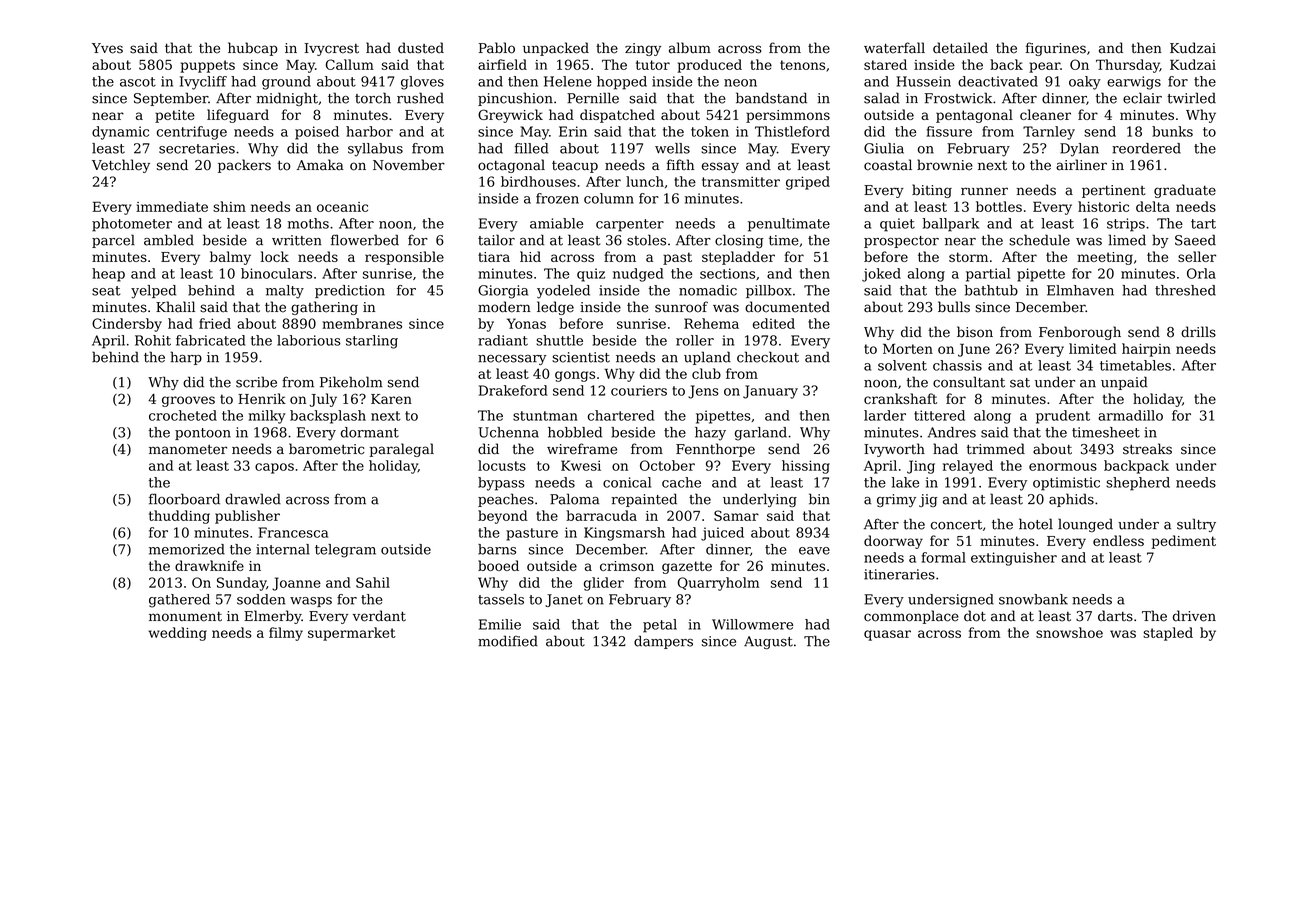 The width and height of the screenshot is (1308, 924). I want to click on couriers, so click(639, 390).
